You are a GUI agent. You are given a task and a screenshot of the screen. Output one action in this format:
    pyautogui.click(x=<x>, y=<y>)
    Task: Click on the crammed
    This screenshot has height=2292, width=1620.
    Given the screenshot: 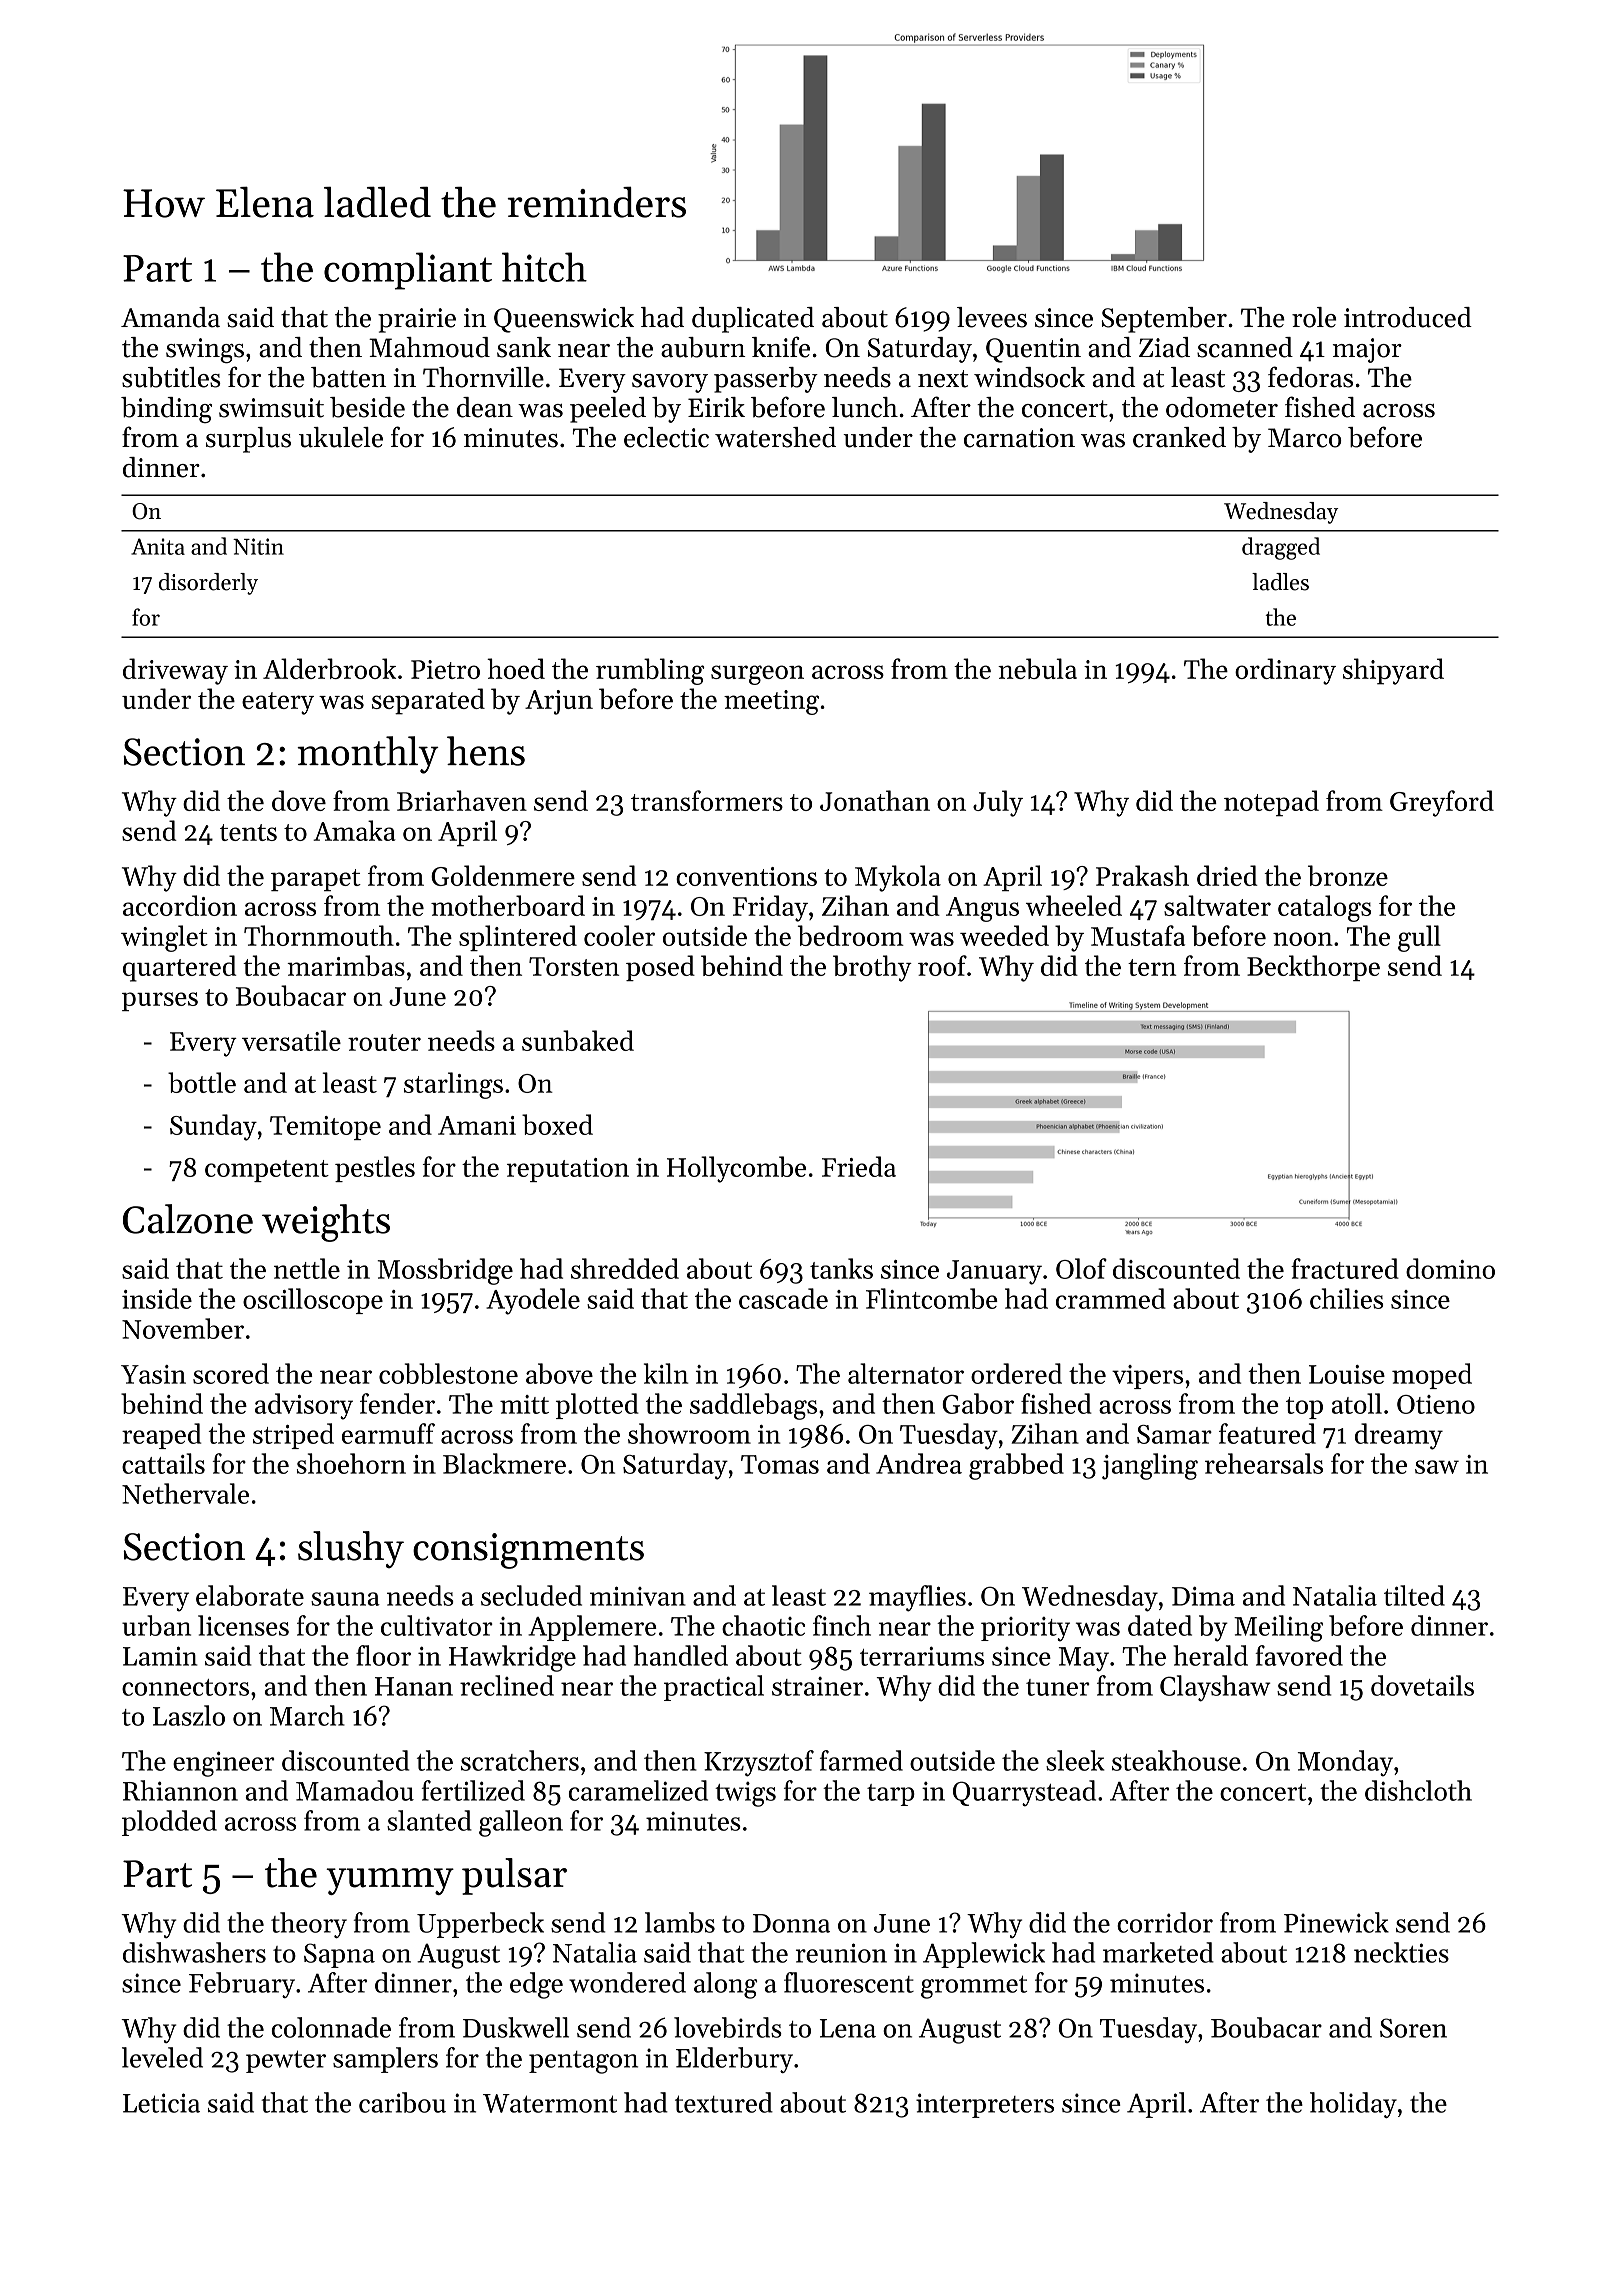 What is the action you would take?
    pyautogui.click(x=1111, y=1298)
